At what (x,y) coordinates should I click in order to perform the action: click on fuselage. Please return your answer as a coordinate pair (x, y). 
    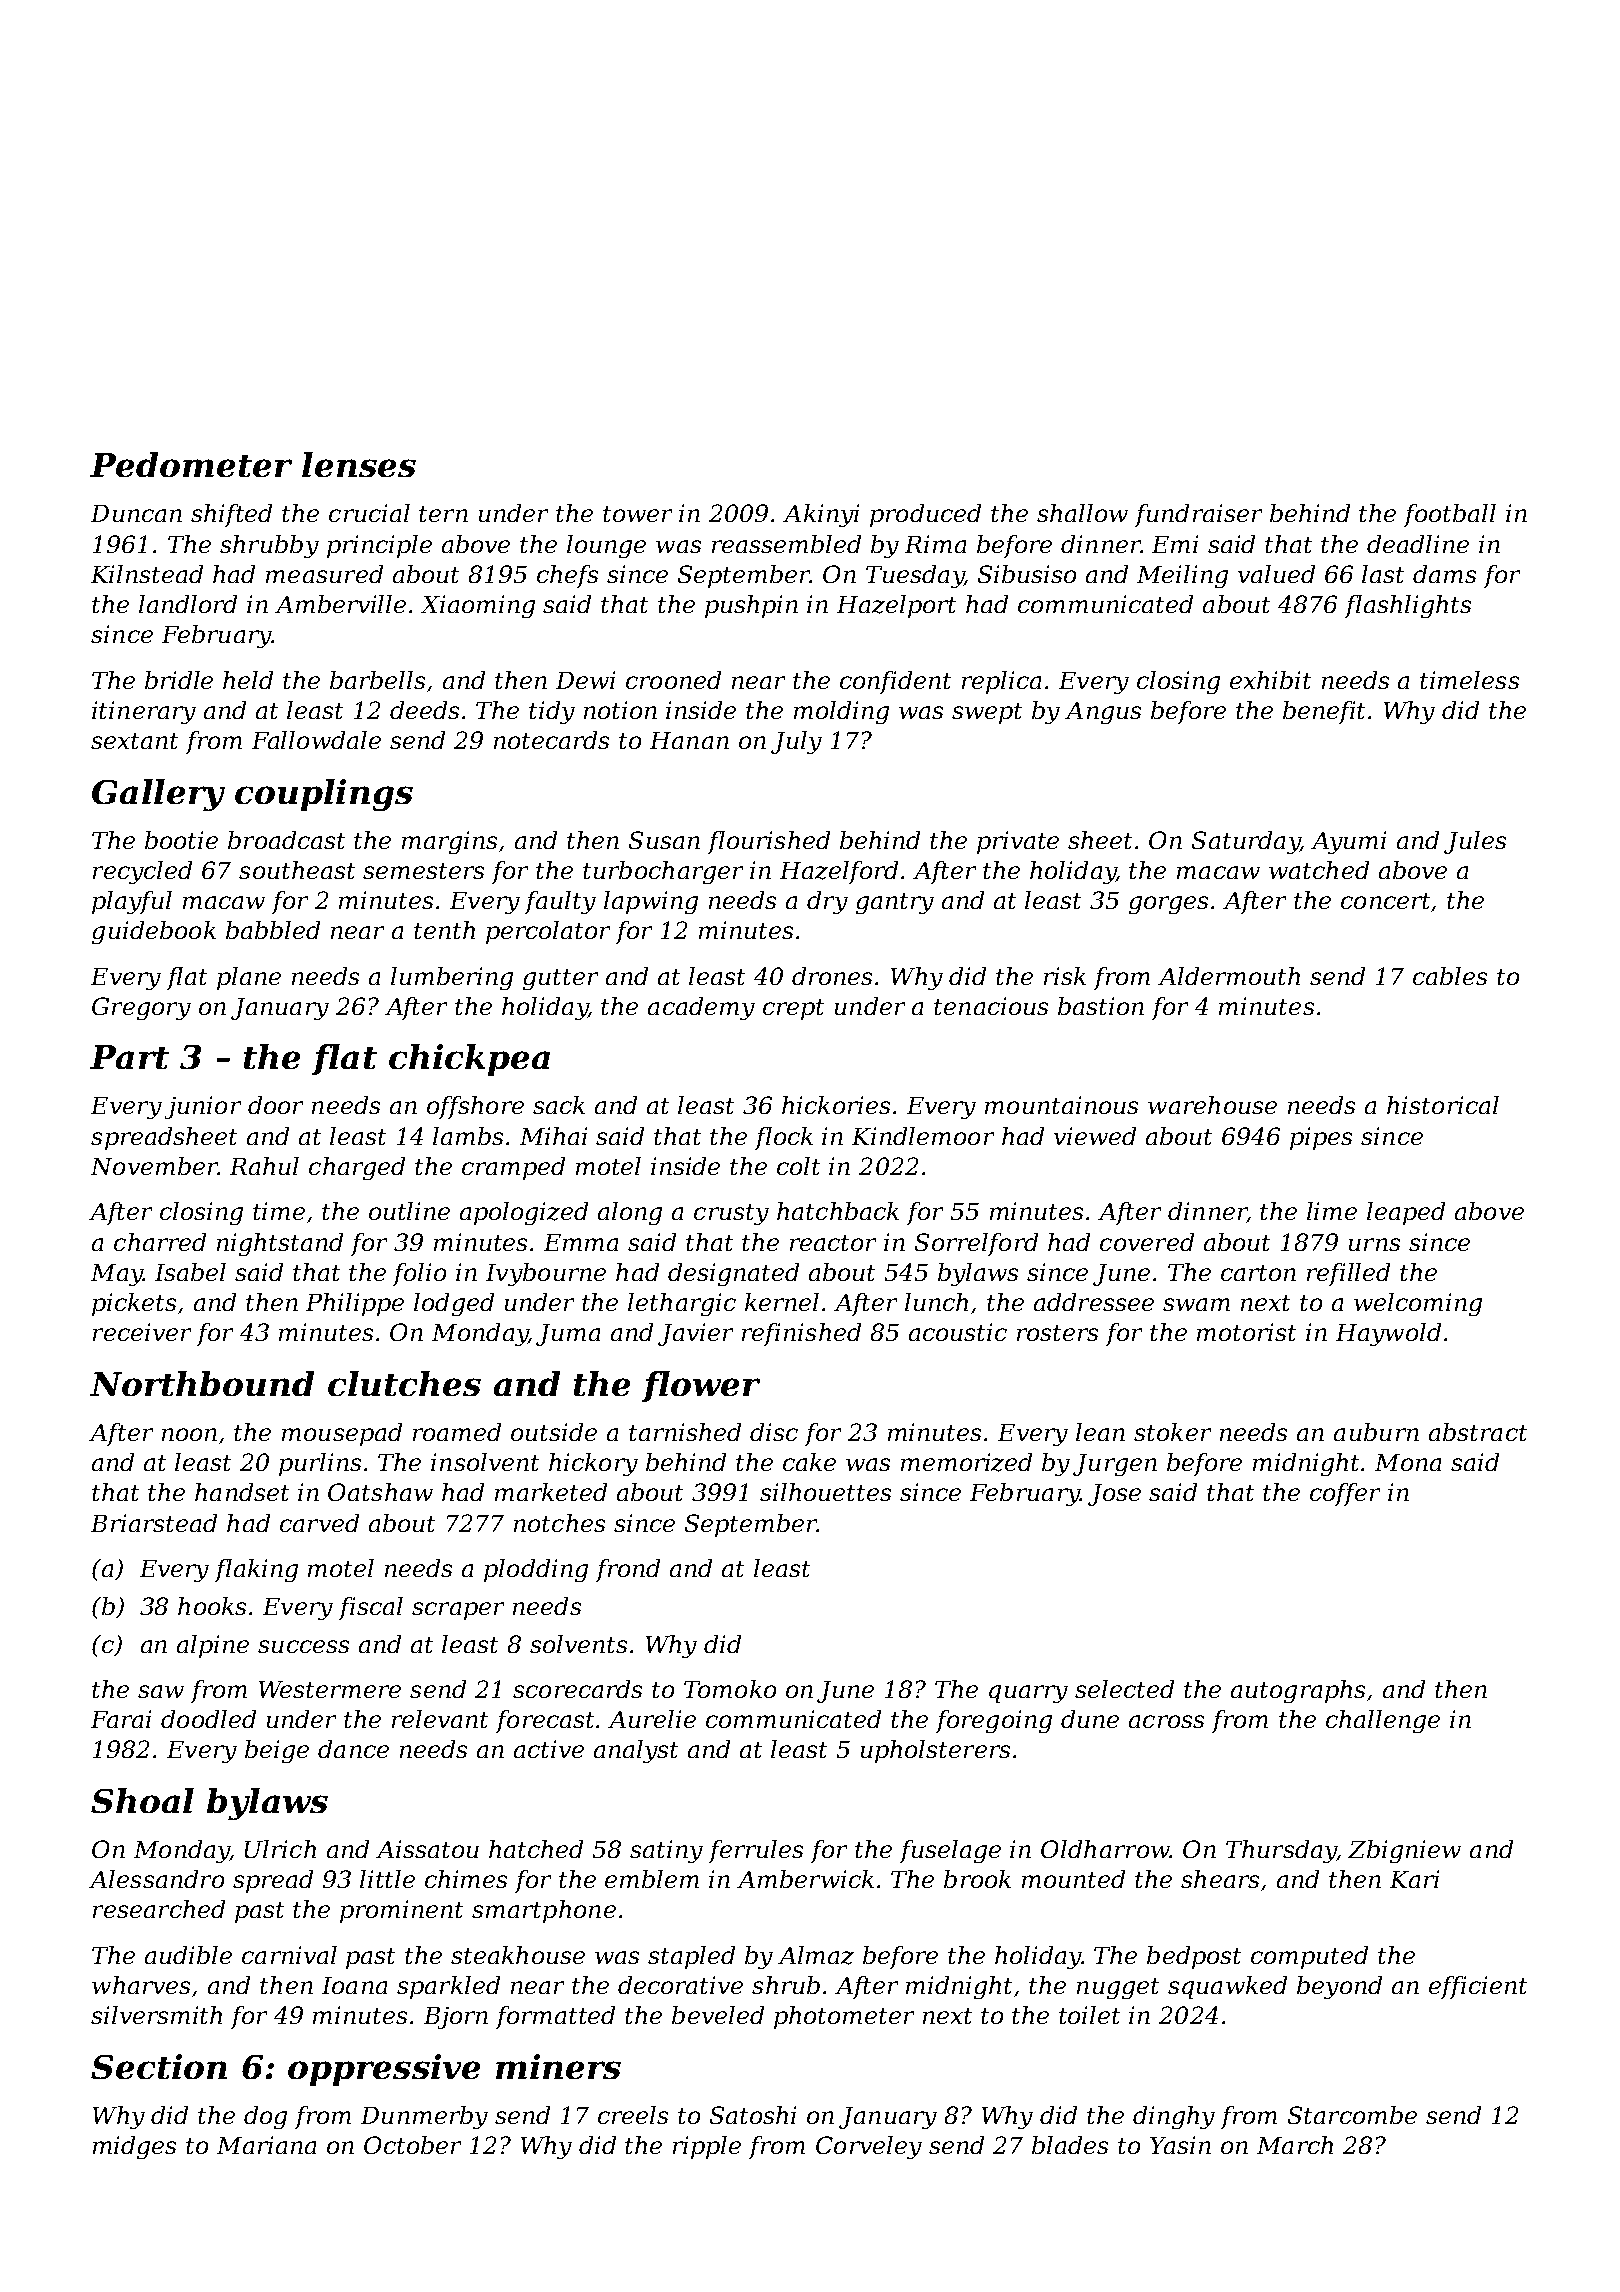
    Looking at the image, I should click on (950, 1851).
